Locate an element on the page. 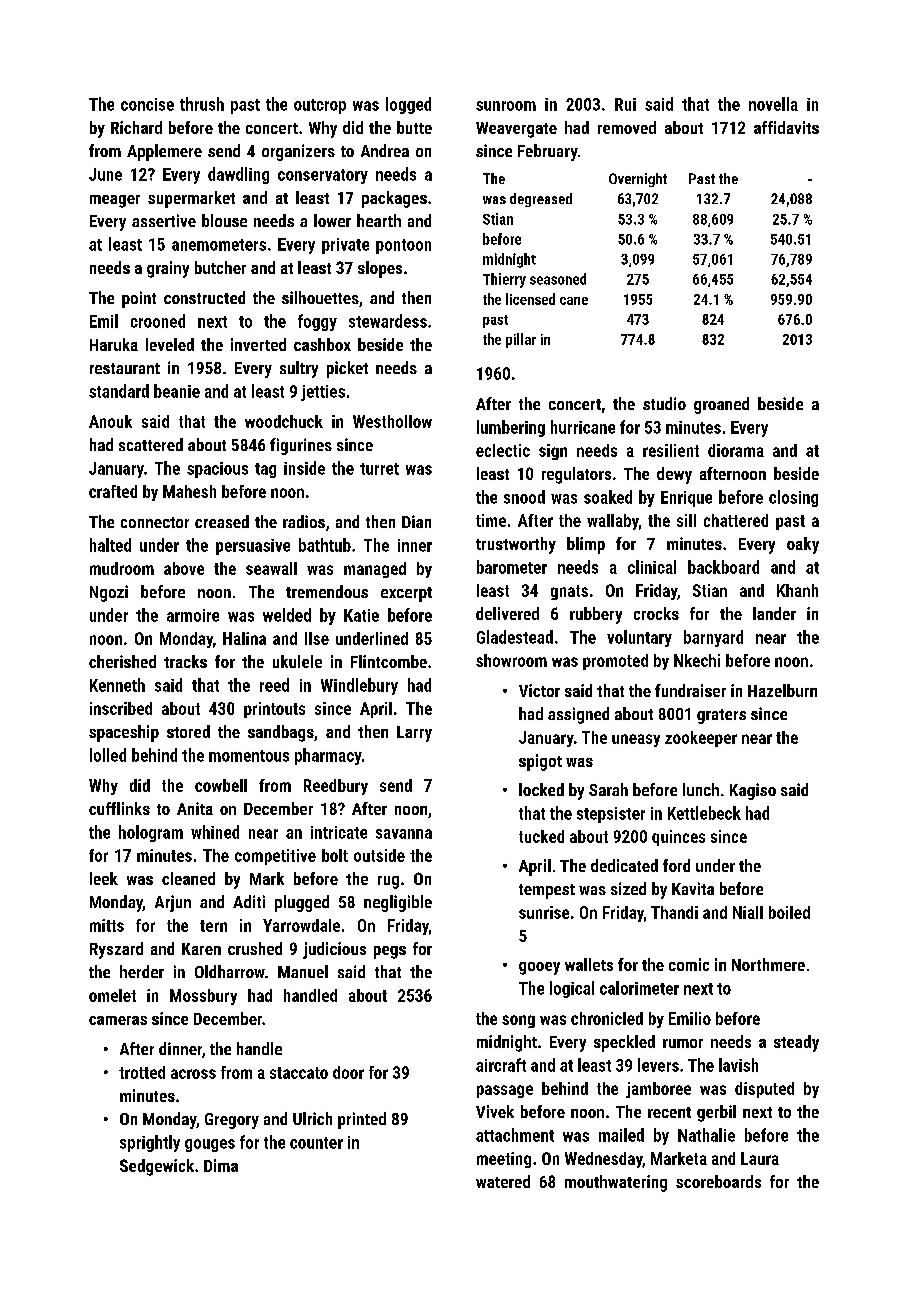  Kenneth is located at coordinates (117, 685).
